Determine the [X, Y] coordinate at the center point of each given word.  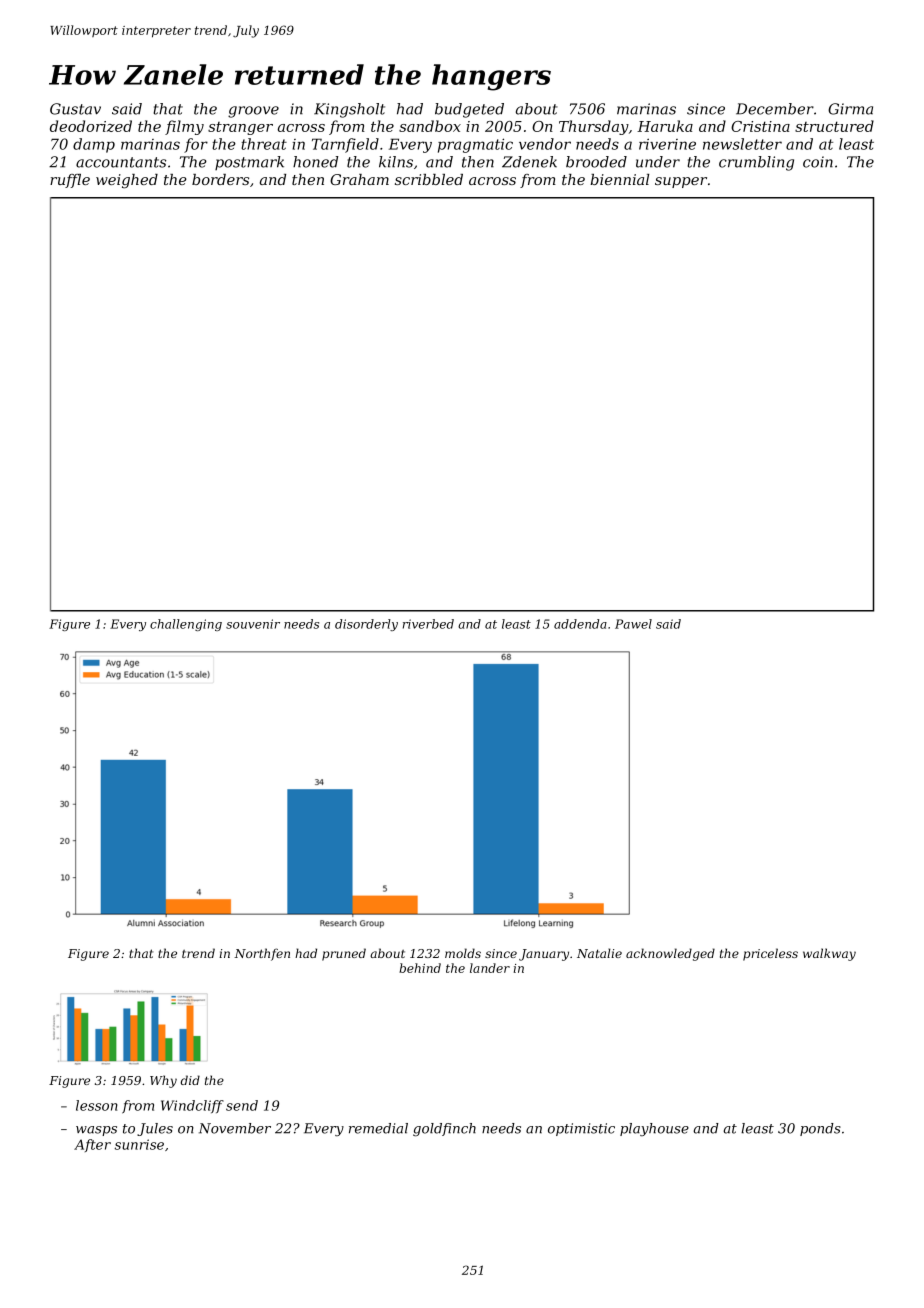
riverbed [428, 624]
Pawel [633, 624]
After [92, 1145]
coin [818, 162]
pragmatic [475, 145]
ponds [820, 1129]
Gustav [75, 109]
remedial [378, 1128]
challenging [186, 625]
